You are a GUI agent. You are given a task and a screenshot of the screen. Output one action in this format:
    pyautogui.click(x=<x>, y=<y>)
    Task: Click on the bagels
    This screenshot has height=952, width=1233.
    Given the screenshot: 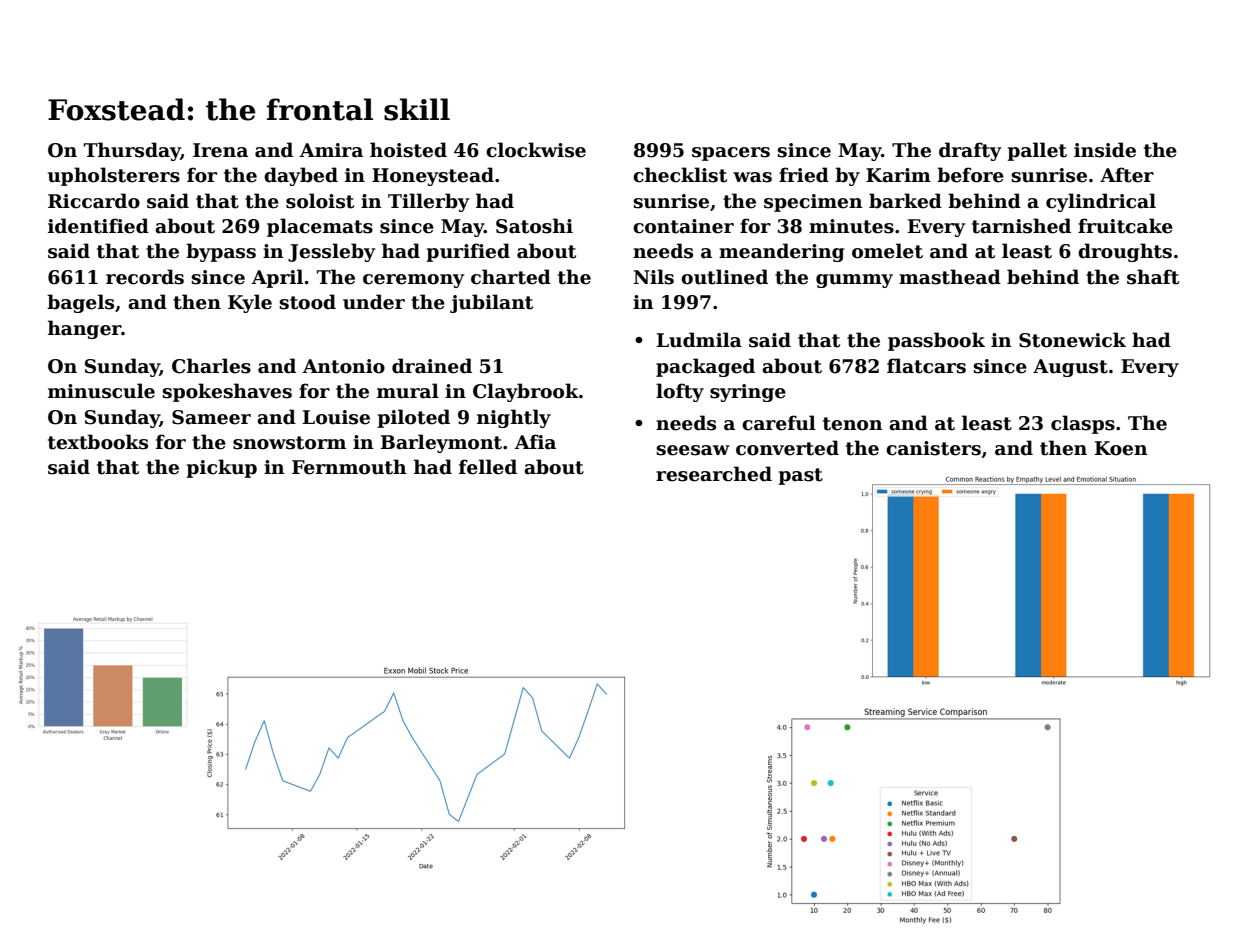 What is the action you would take?
    pyautogui.click(x=80, y=303)
